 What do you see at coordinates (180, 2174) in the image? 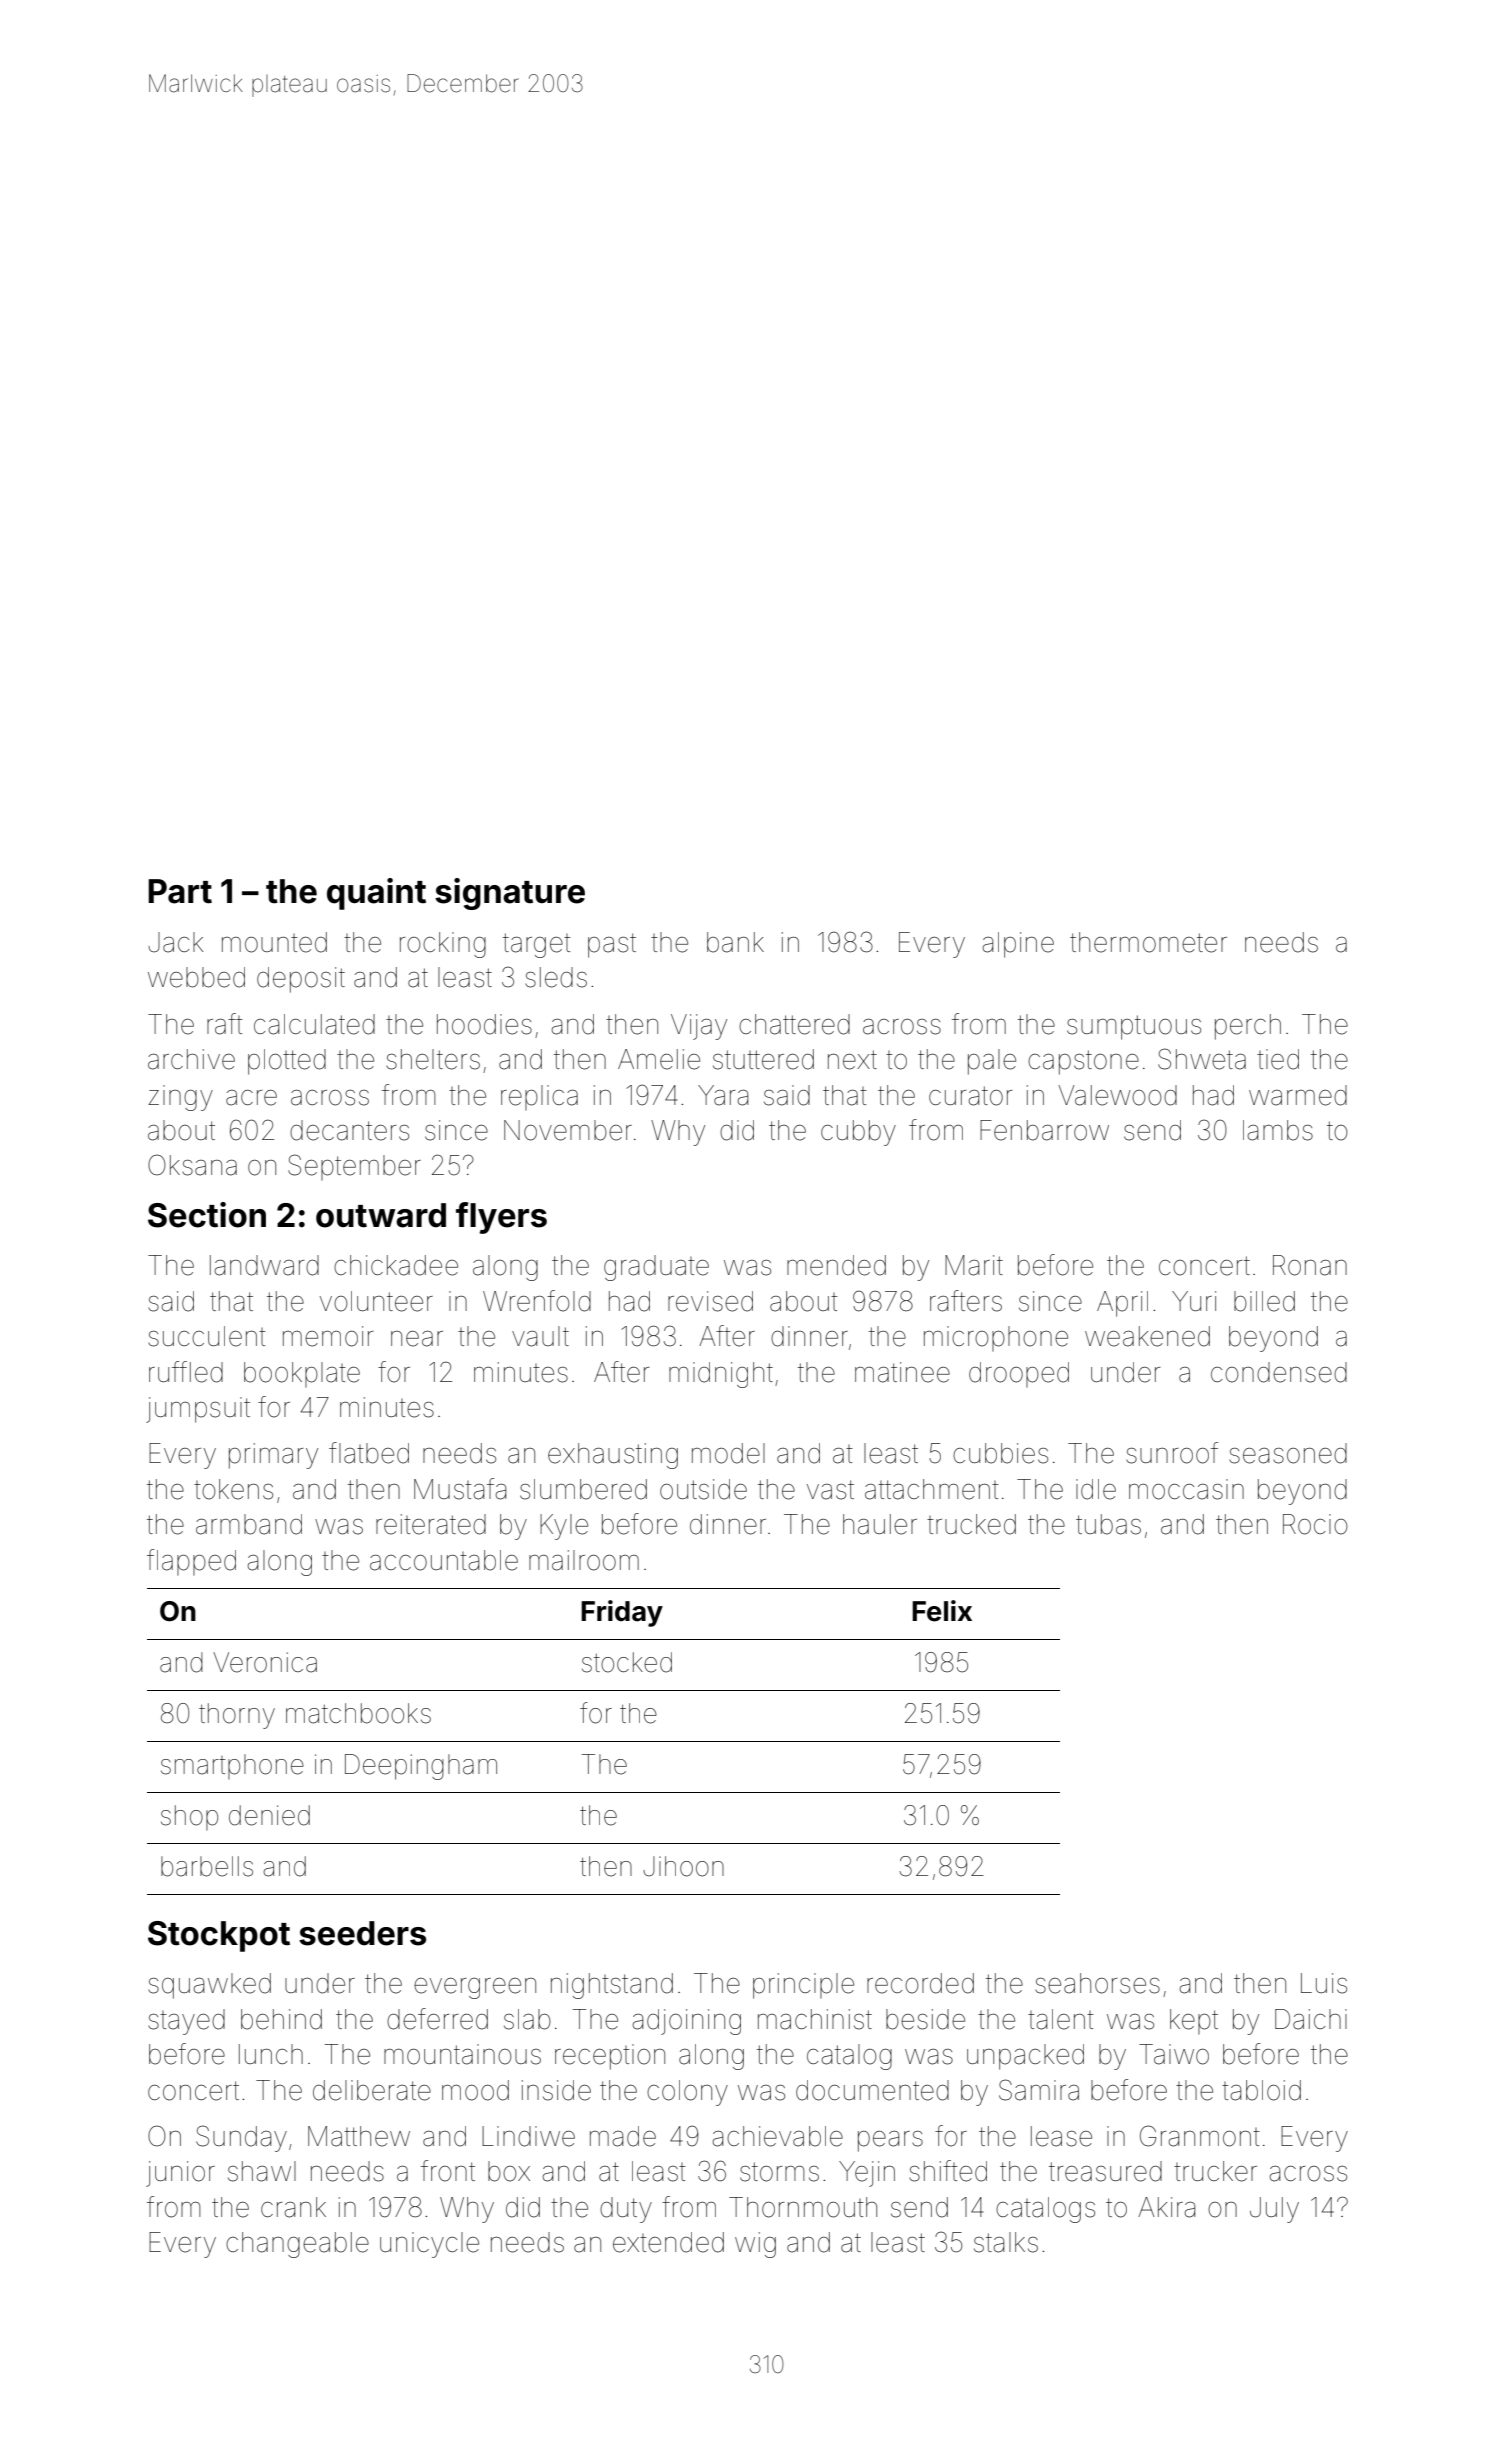
I see `junior` at bounding box center [180, 2174].
